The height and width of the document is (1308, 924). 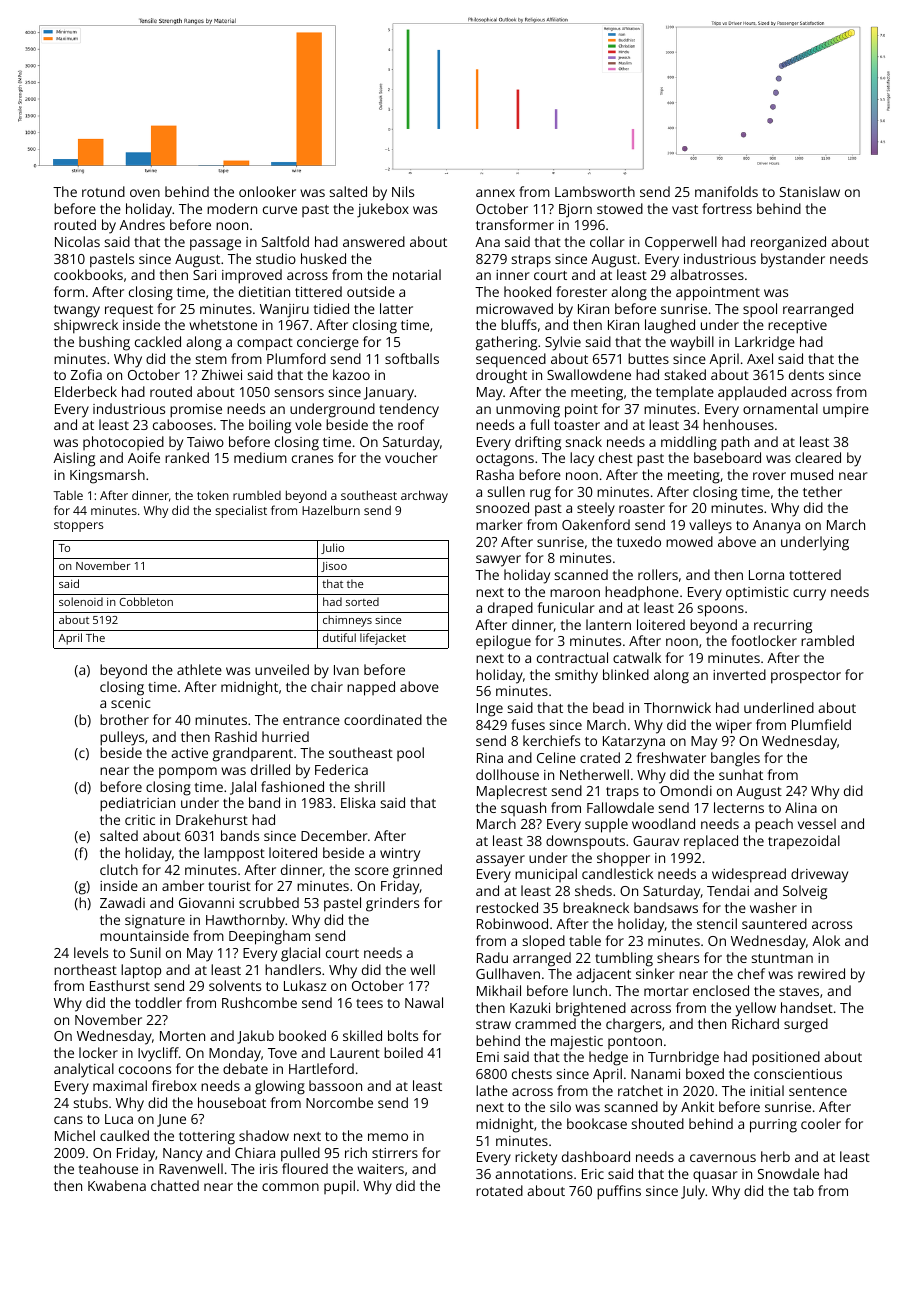 What do you see at coordinates (412, 358) in the document?
I see `softballs` at bounding box center [412, 358].
